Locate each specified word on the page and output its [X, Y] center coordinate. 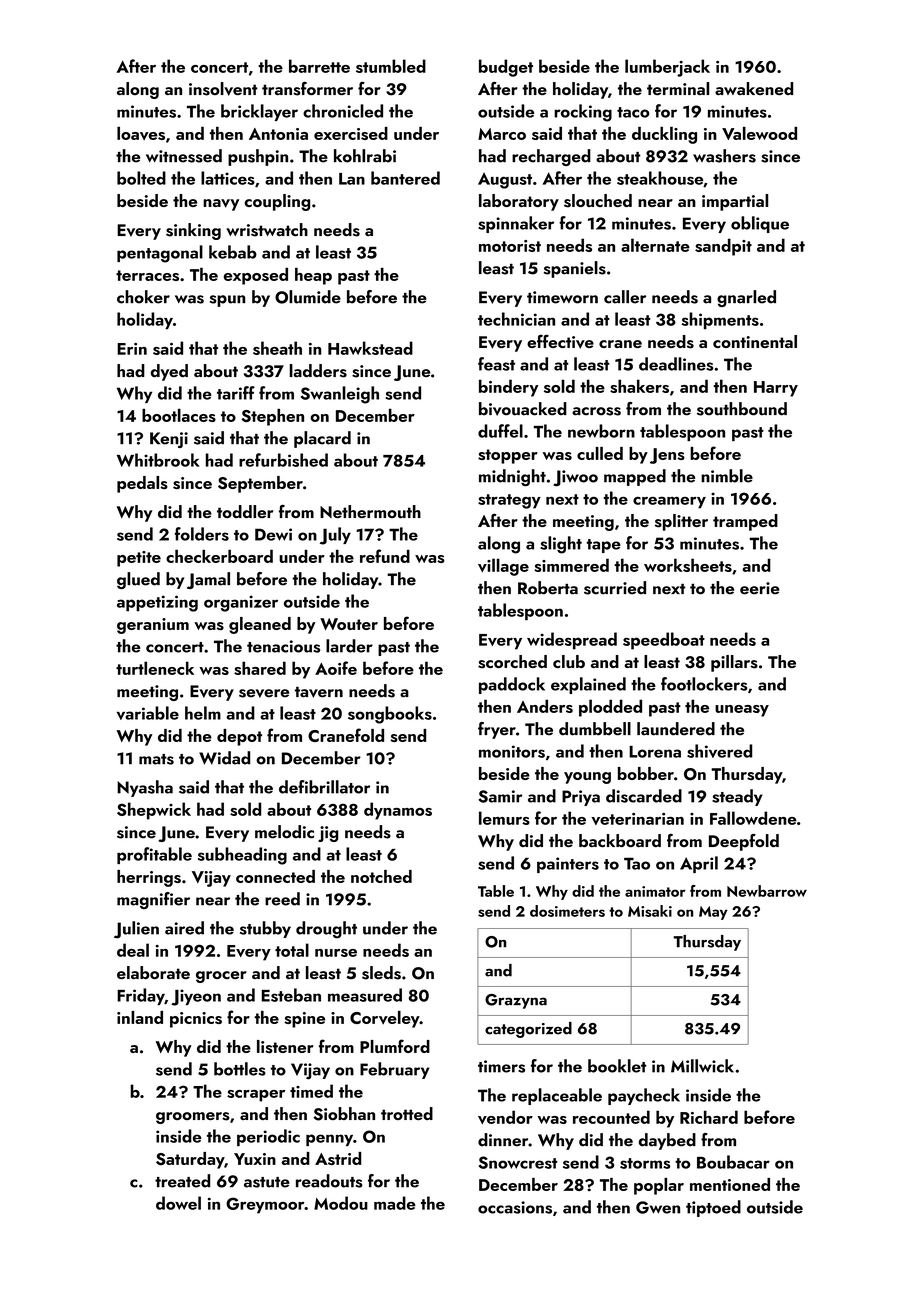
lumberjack [667, 68]
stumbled [391, 66]
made [395, 1203]
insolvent [223, 89]
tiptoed [713, 1208]
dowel [178, 1203]
